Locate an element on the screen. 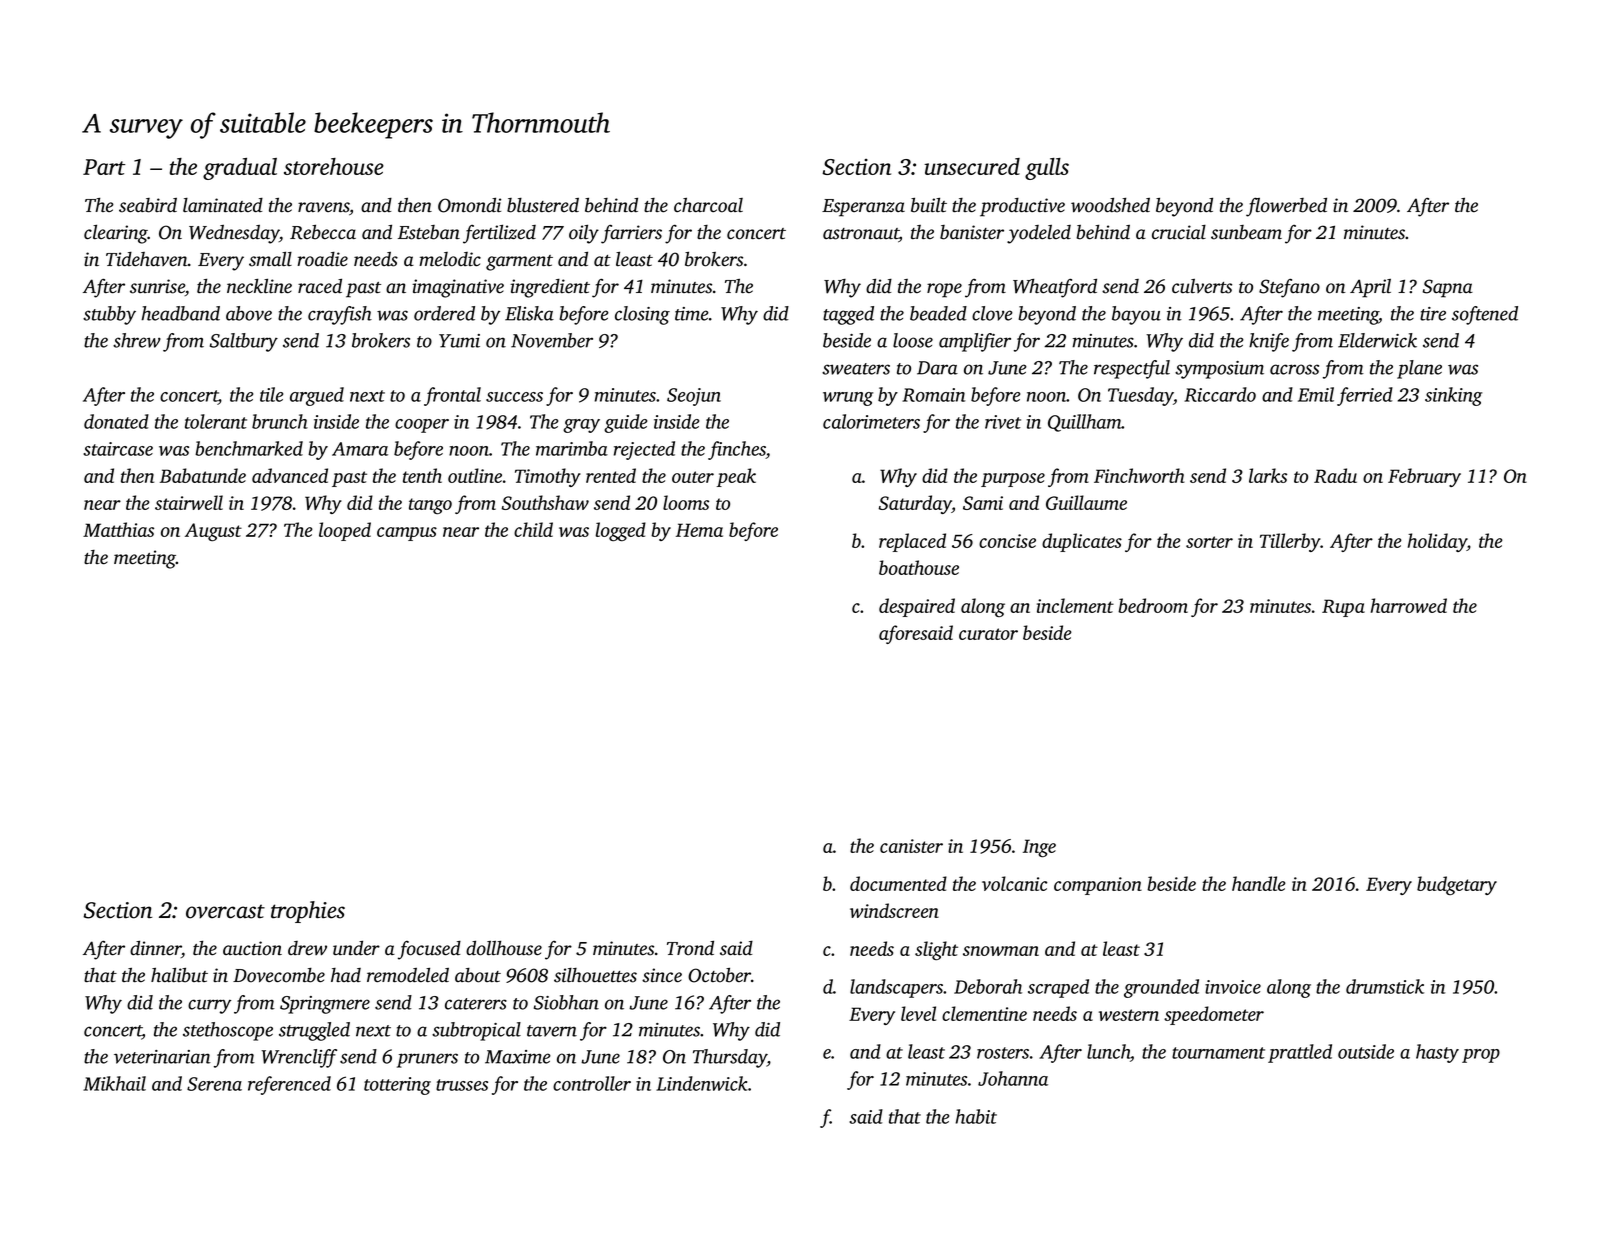 The width and height of the screenshot is (1612, 1246). handle is located at coordinates (1259, 883).
